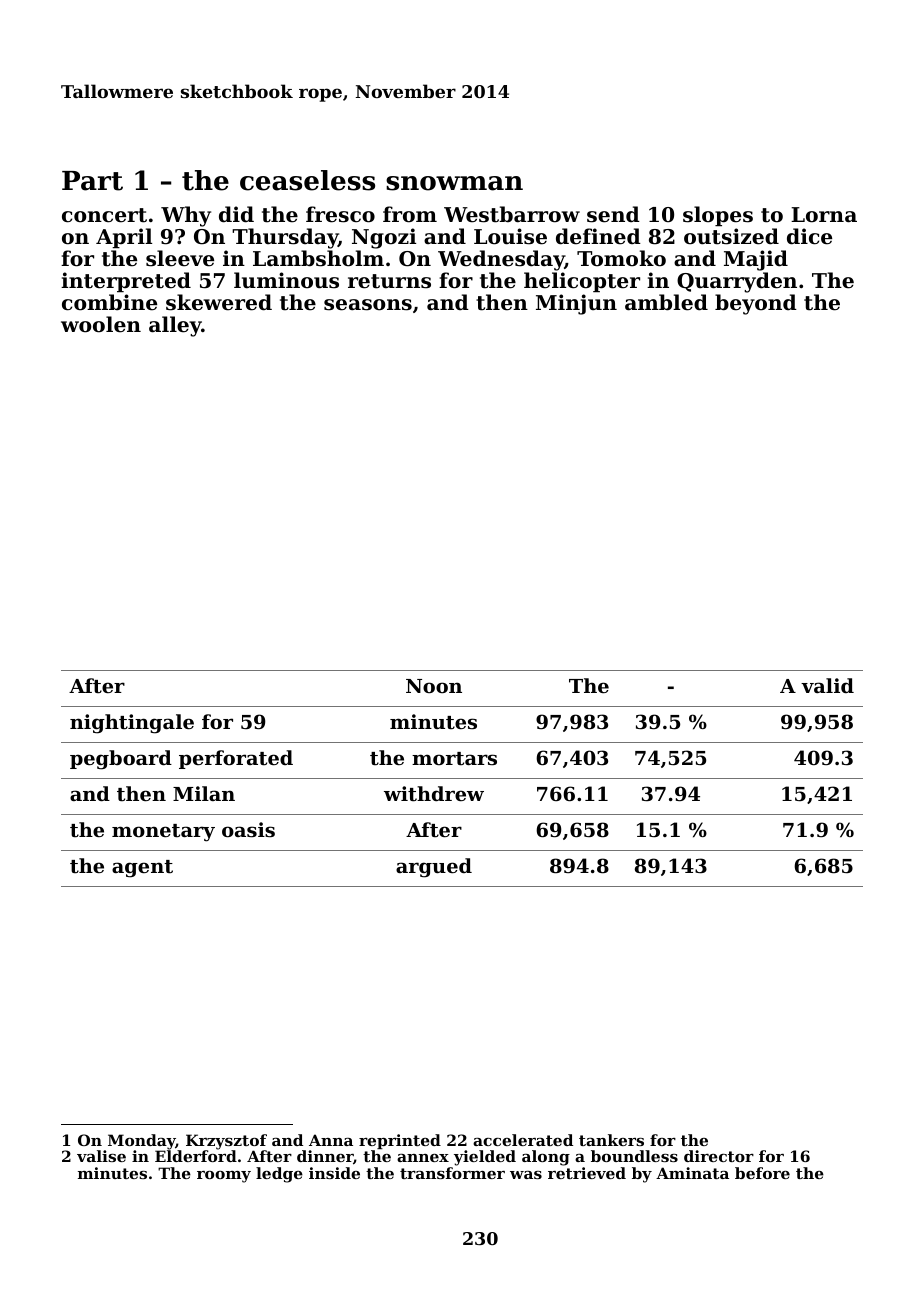 The width and height of the document is (924, 1311). I want to click on Milan, so click(204, 793).
